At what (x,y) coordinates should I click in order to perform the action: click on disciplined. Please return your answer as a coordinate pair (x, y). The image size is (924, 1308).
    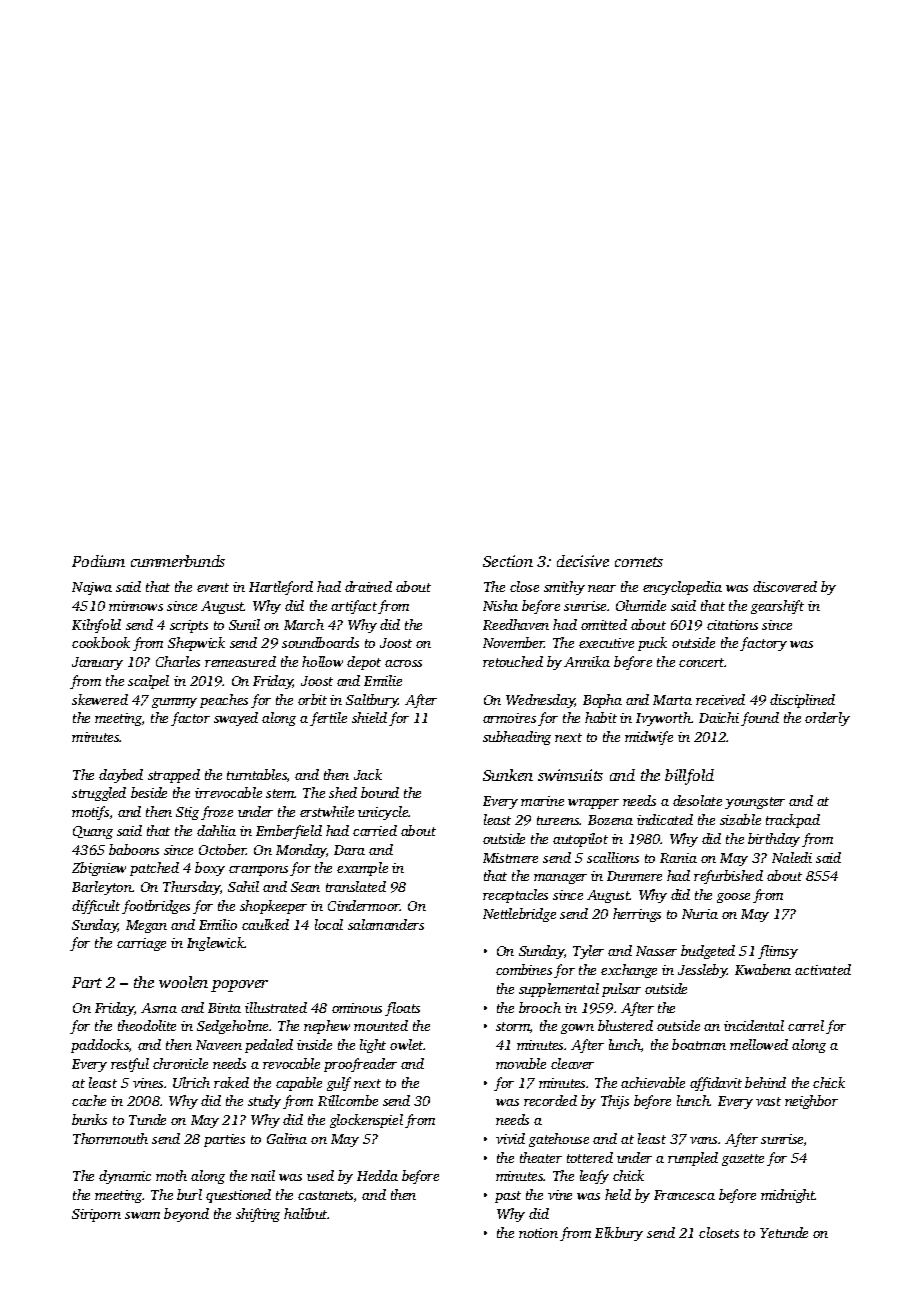
    Looking at the image, I should click on (802, 701).
